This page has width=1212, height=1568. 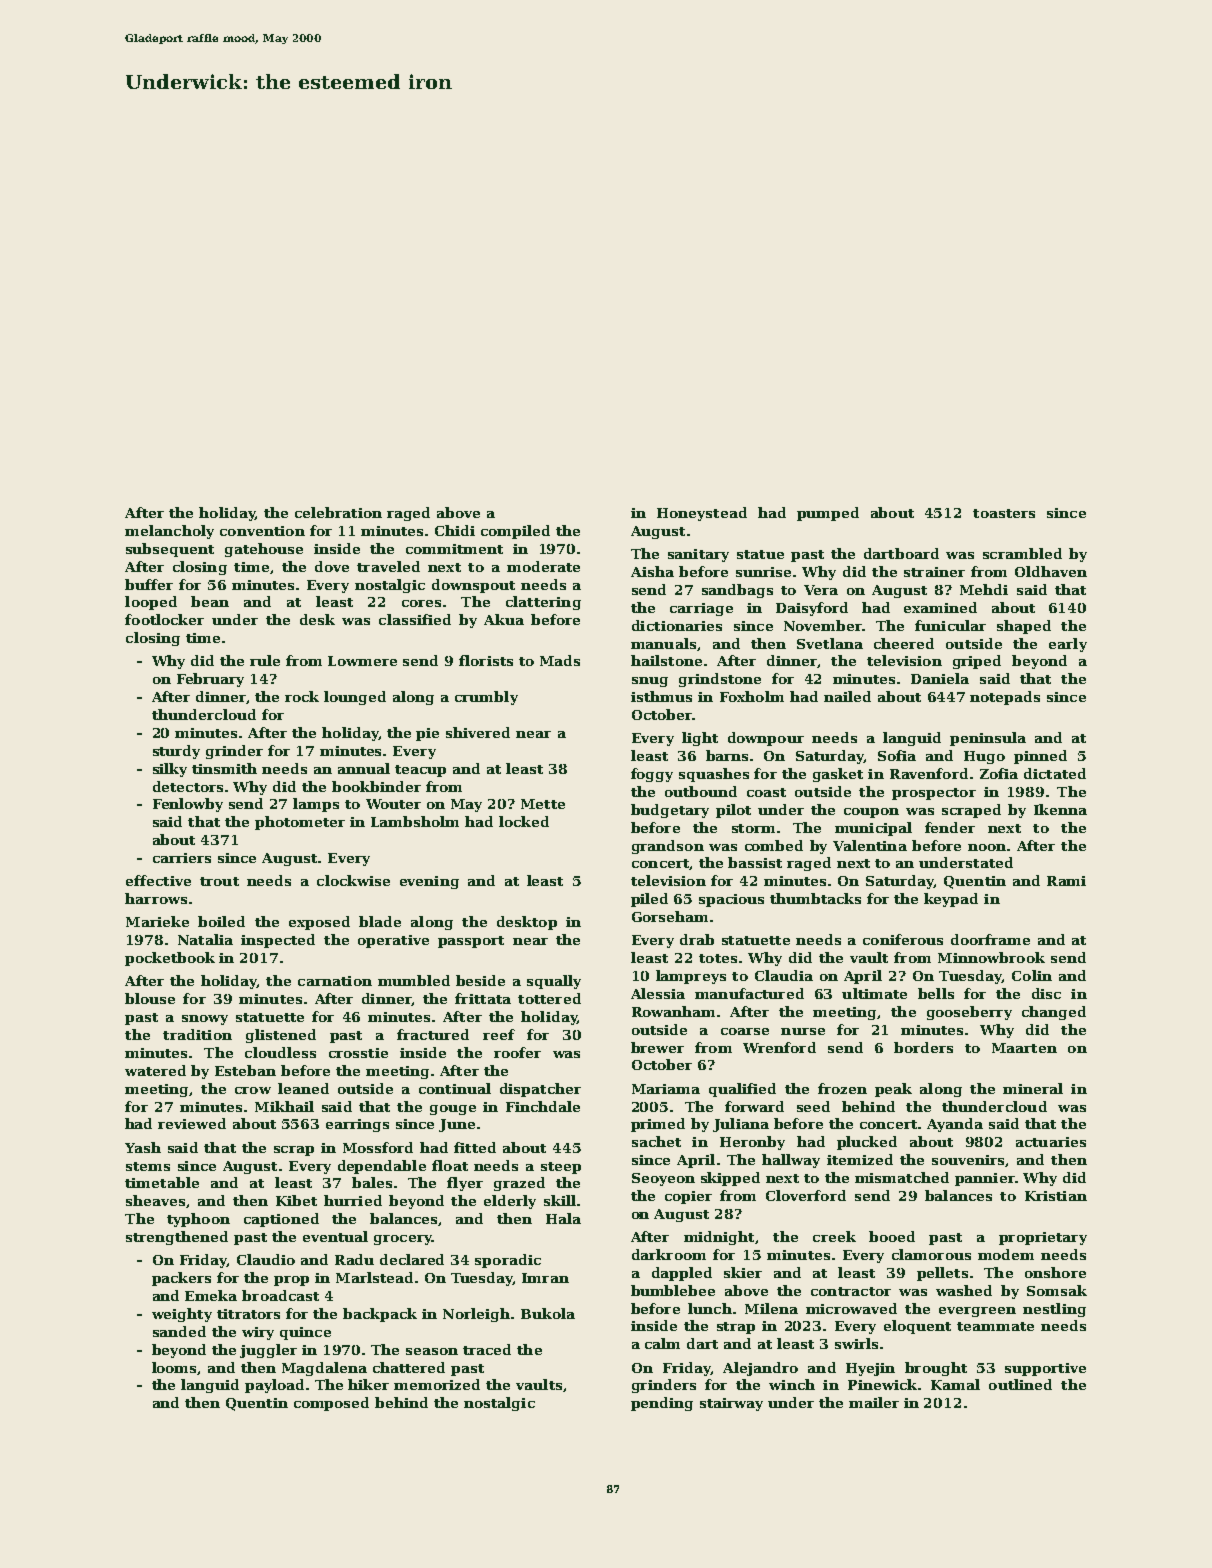 What do you see at coordinates (874, 1402) in the page?
I see `mailer` at bounding box center [874, 1402].
